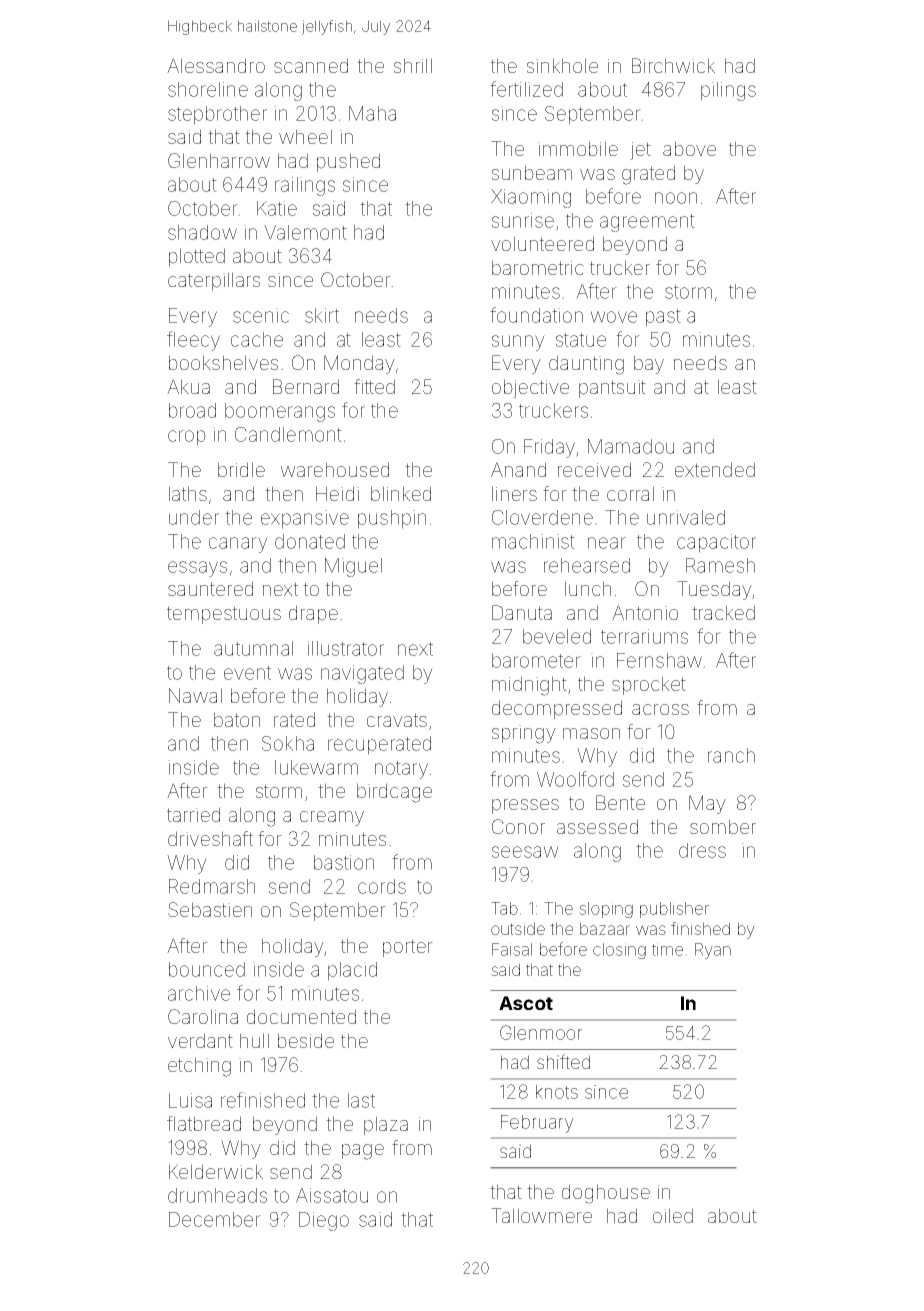  What do you see at coordinates (237, 719) in the page?
I see `baton` at bounding box center [237, 719].
